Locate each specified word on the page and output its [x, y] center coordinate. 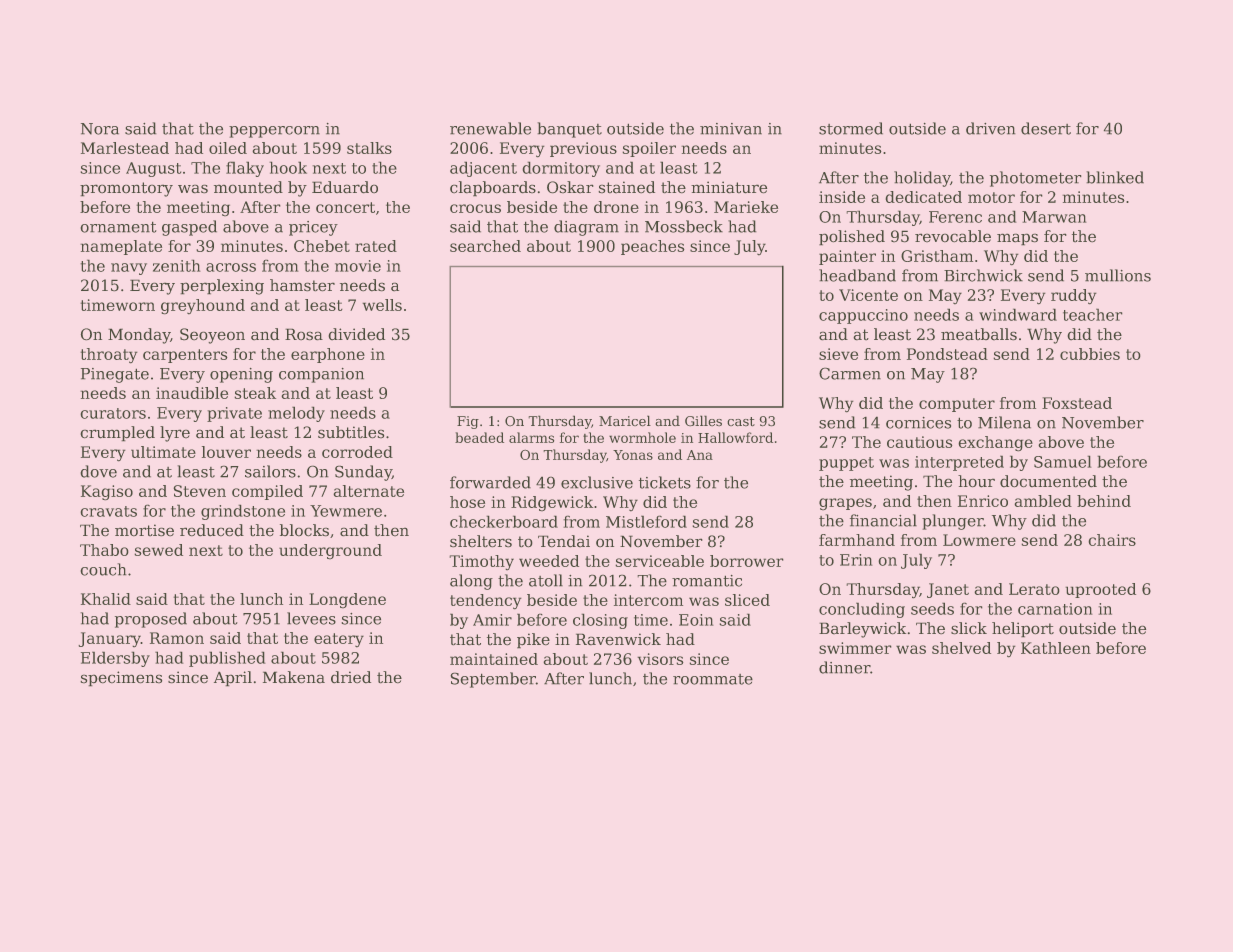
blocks [304, 530]
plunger [953, 522]
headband [857, 275]
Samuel [1062, 462]
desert [1046, 128]
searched [485, 246]
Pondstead [947, 354]
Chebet [322, 246]
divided [357, 334]
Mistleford [646, 522]
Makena [294, 677]
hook [288, 168]
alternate [369, 491]
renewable [490, 128]
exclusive [597, 482]
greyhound [203, 306]
